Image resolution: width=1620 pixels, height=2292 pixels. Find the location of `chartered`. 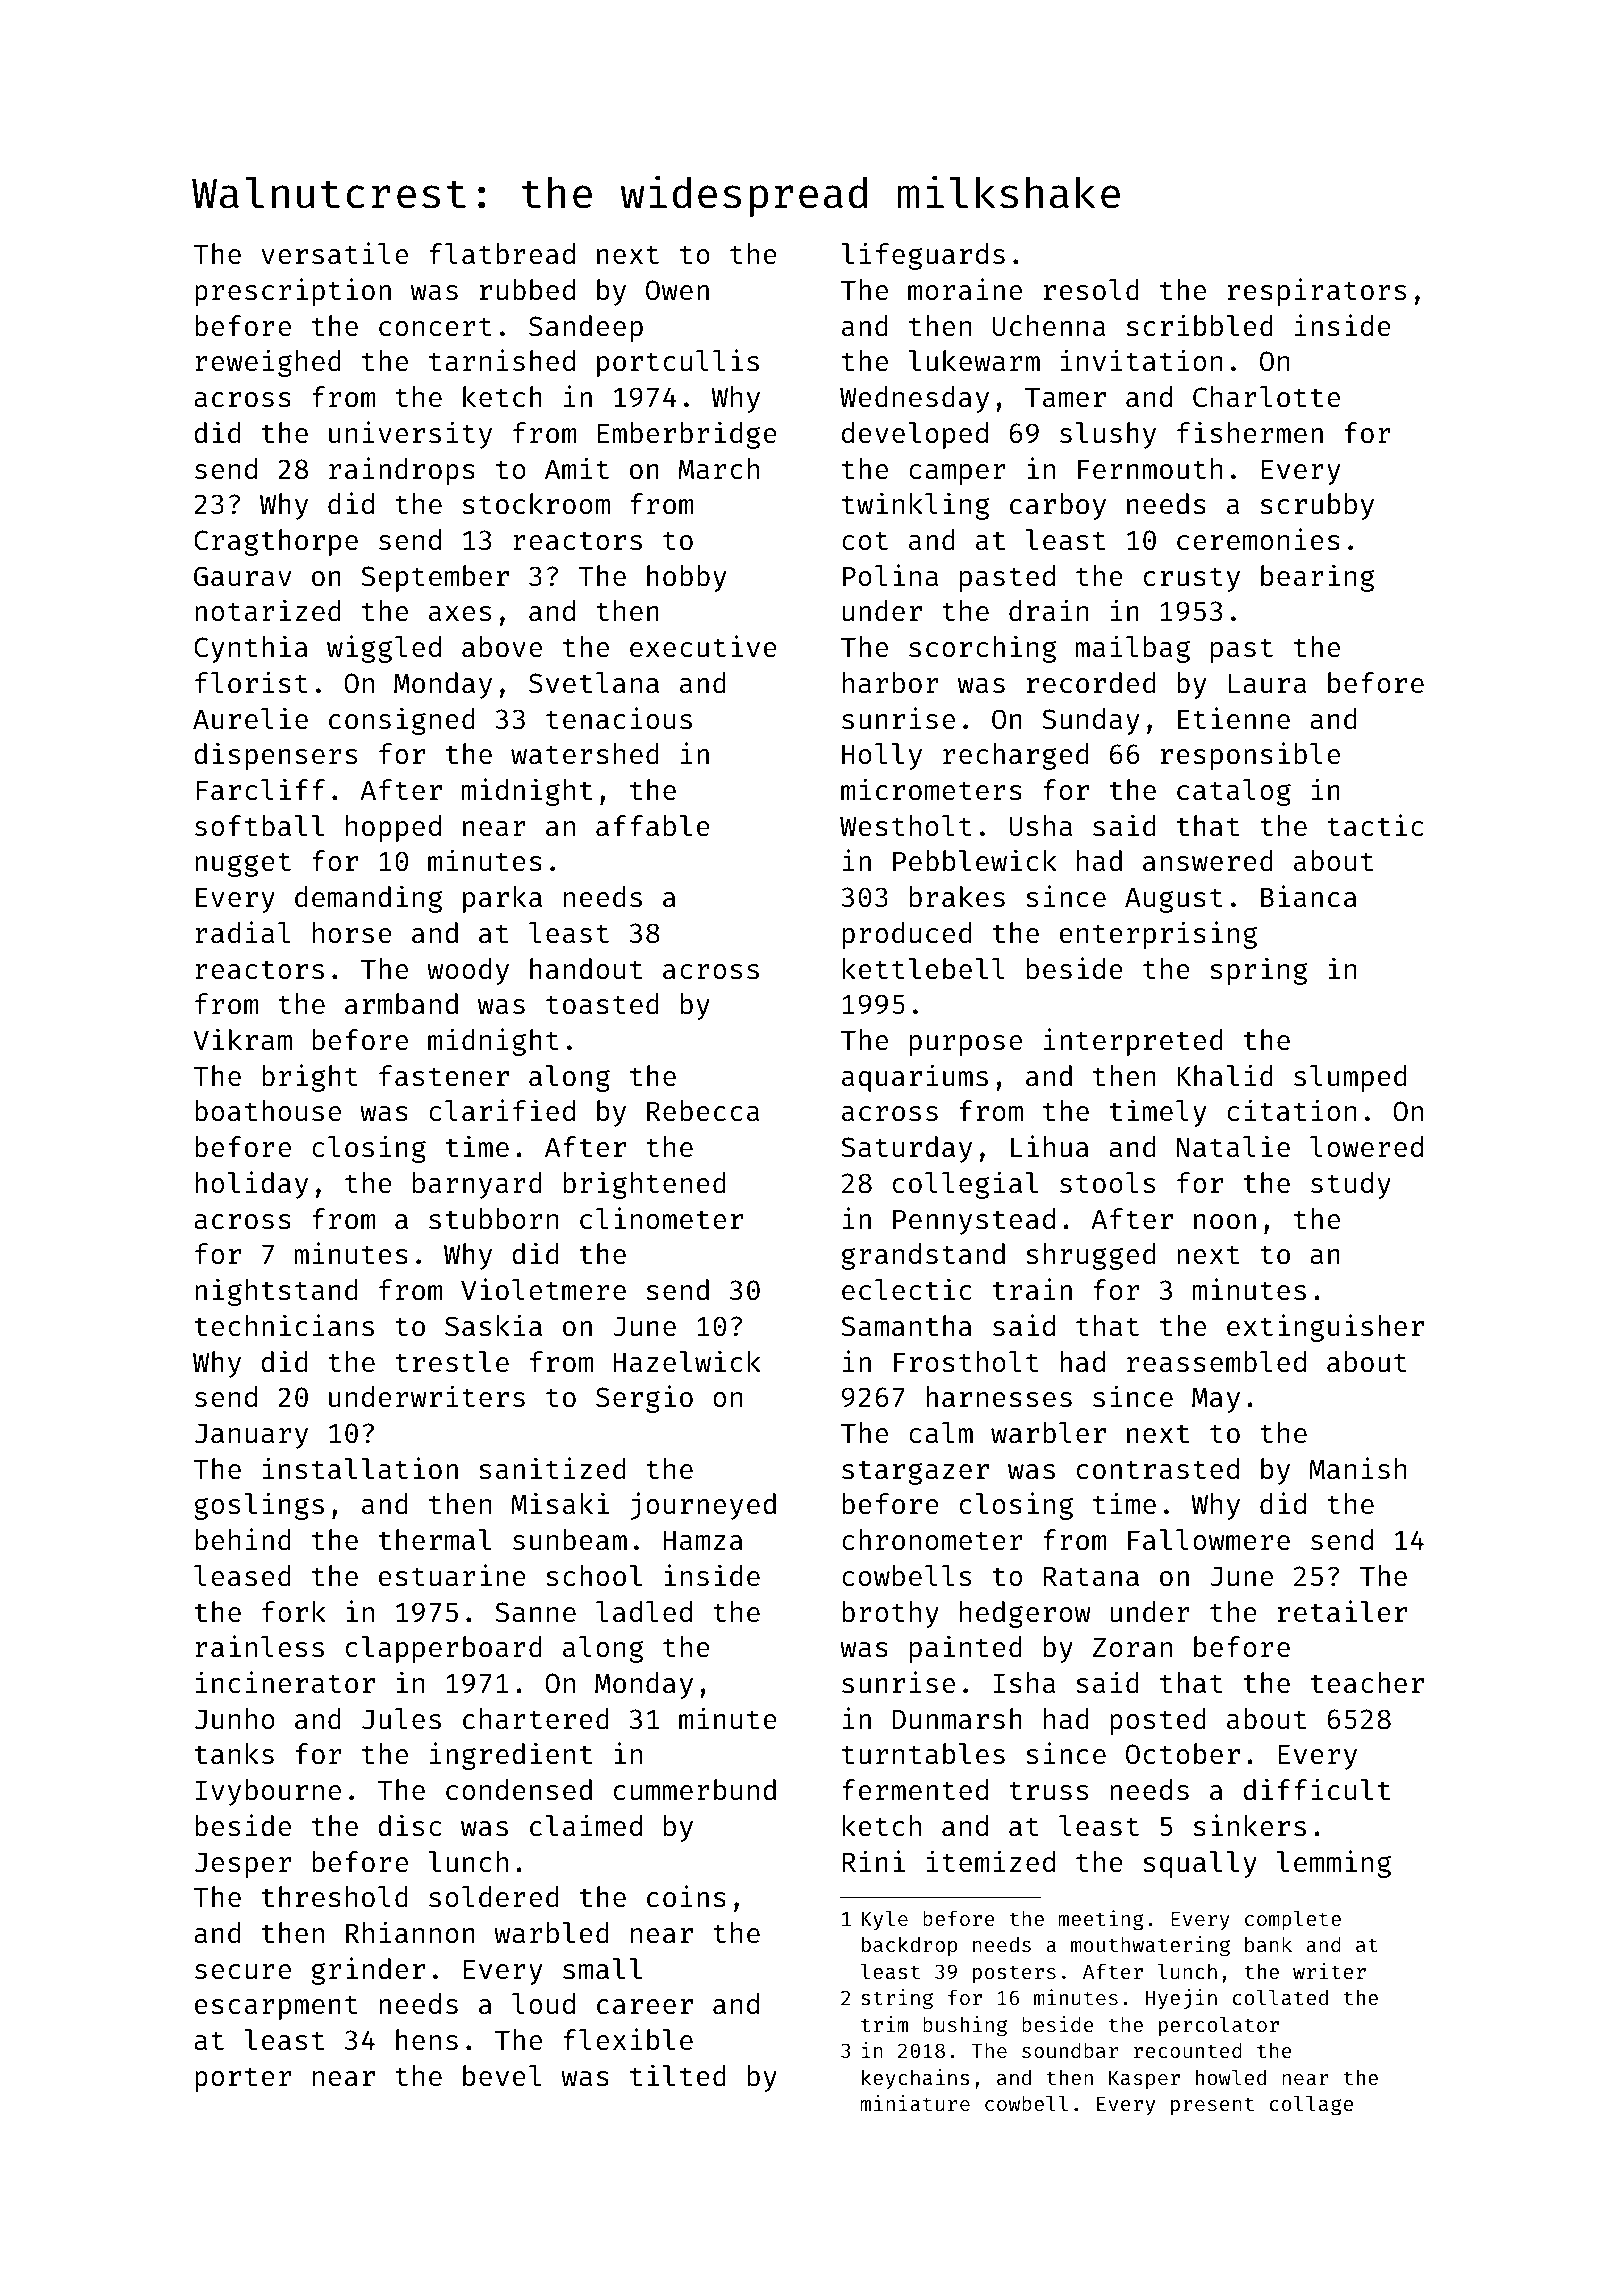

chartered is located at coordinates (536, 1719).
